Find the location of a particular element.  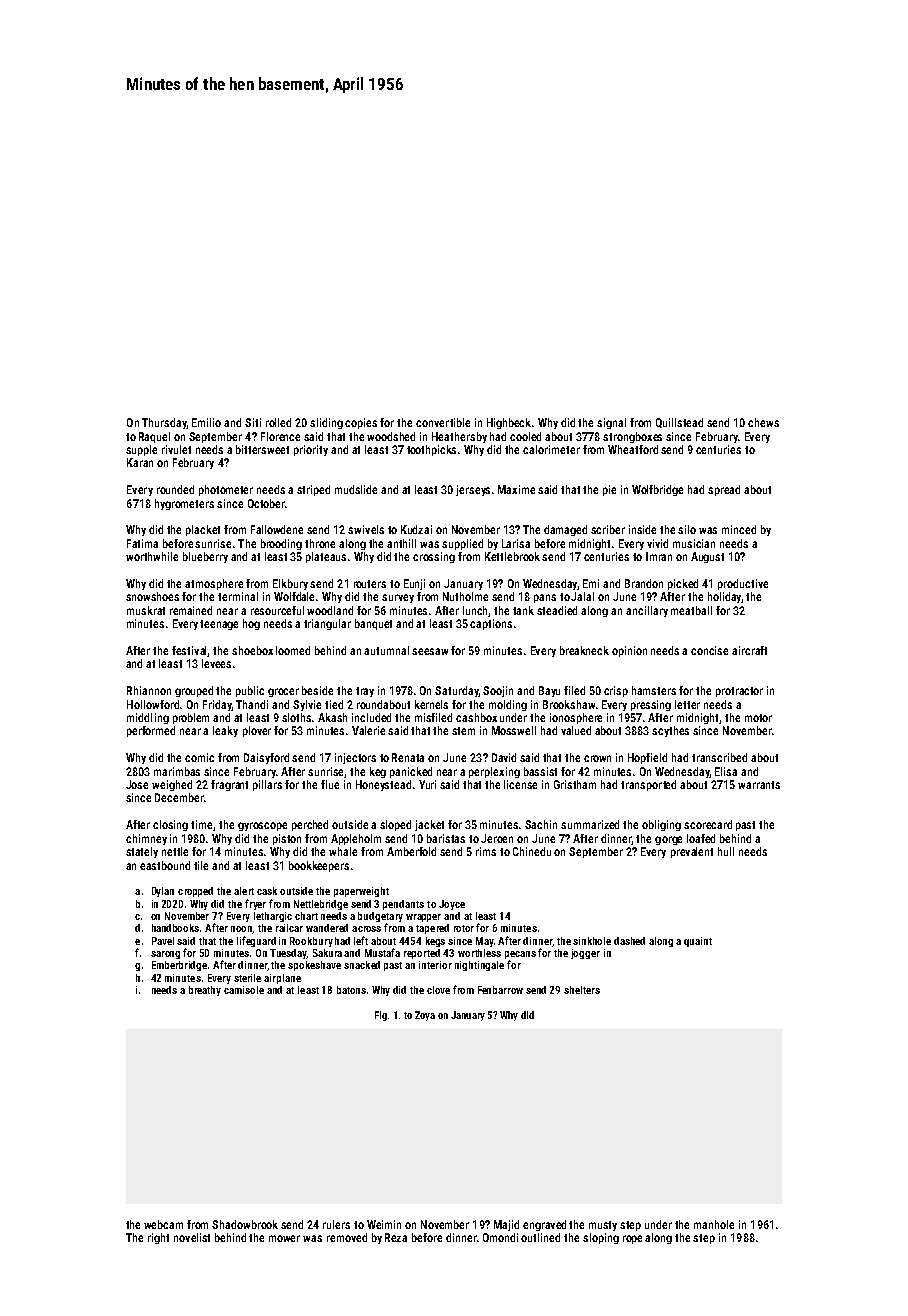

gyroscope is located at coordinates (262, 826).
